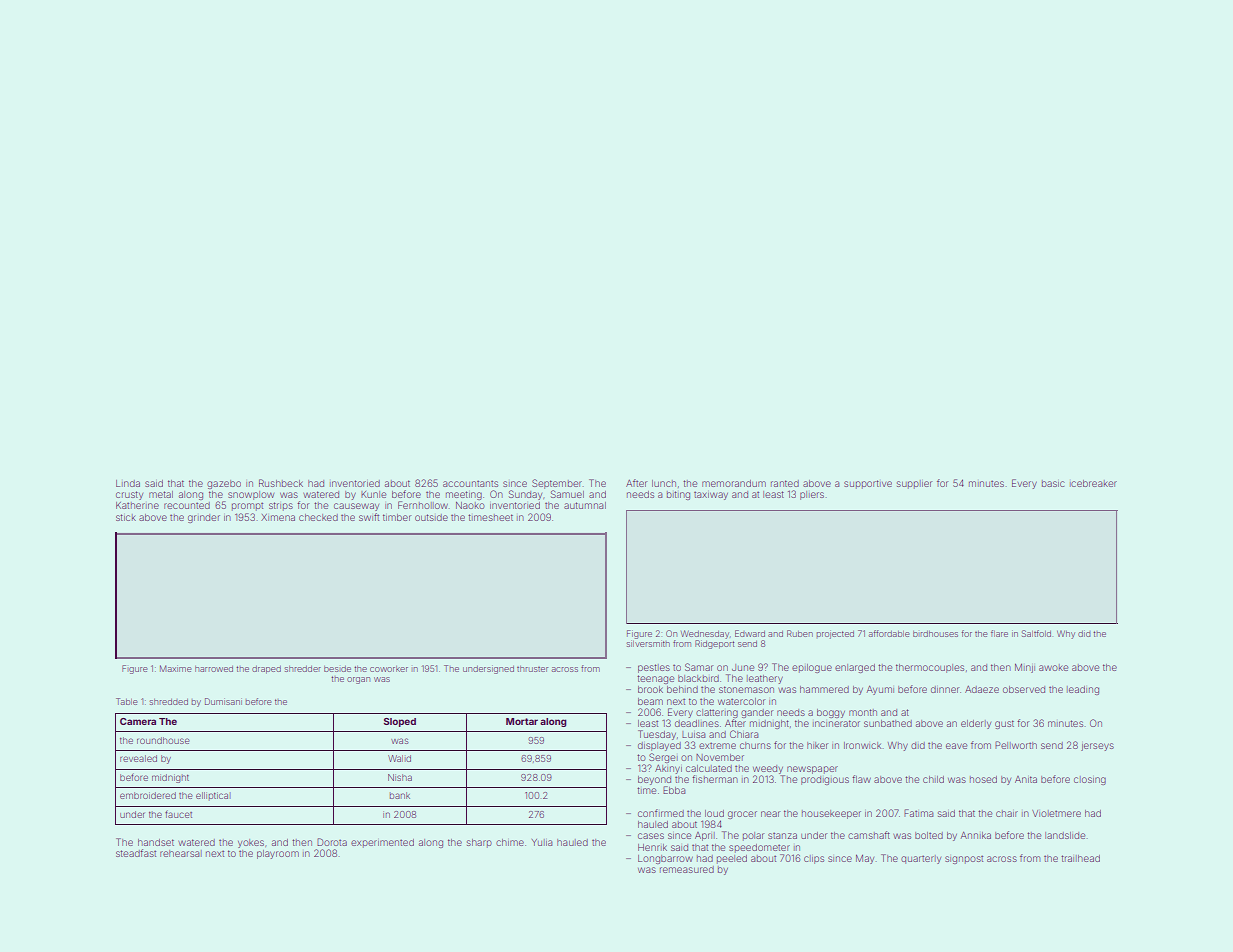  I want to click on playroom, so click(278, 854).
